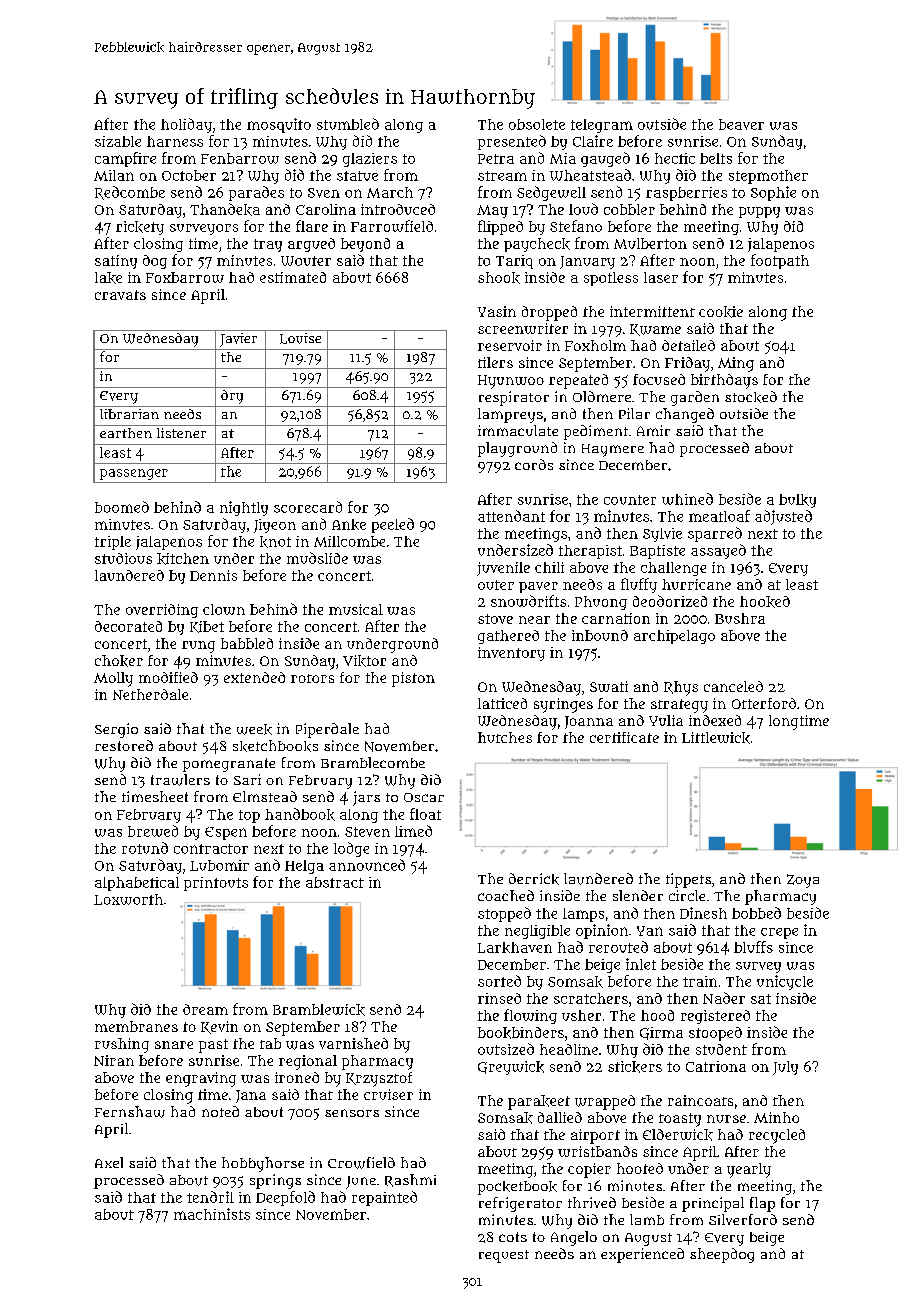 This page has height=1308, width=924. Describe the element at coordinates (756, 913) in the page. I see `bobbed` at that location.
